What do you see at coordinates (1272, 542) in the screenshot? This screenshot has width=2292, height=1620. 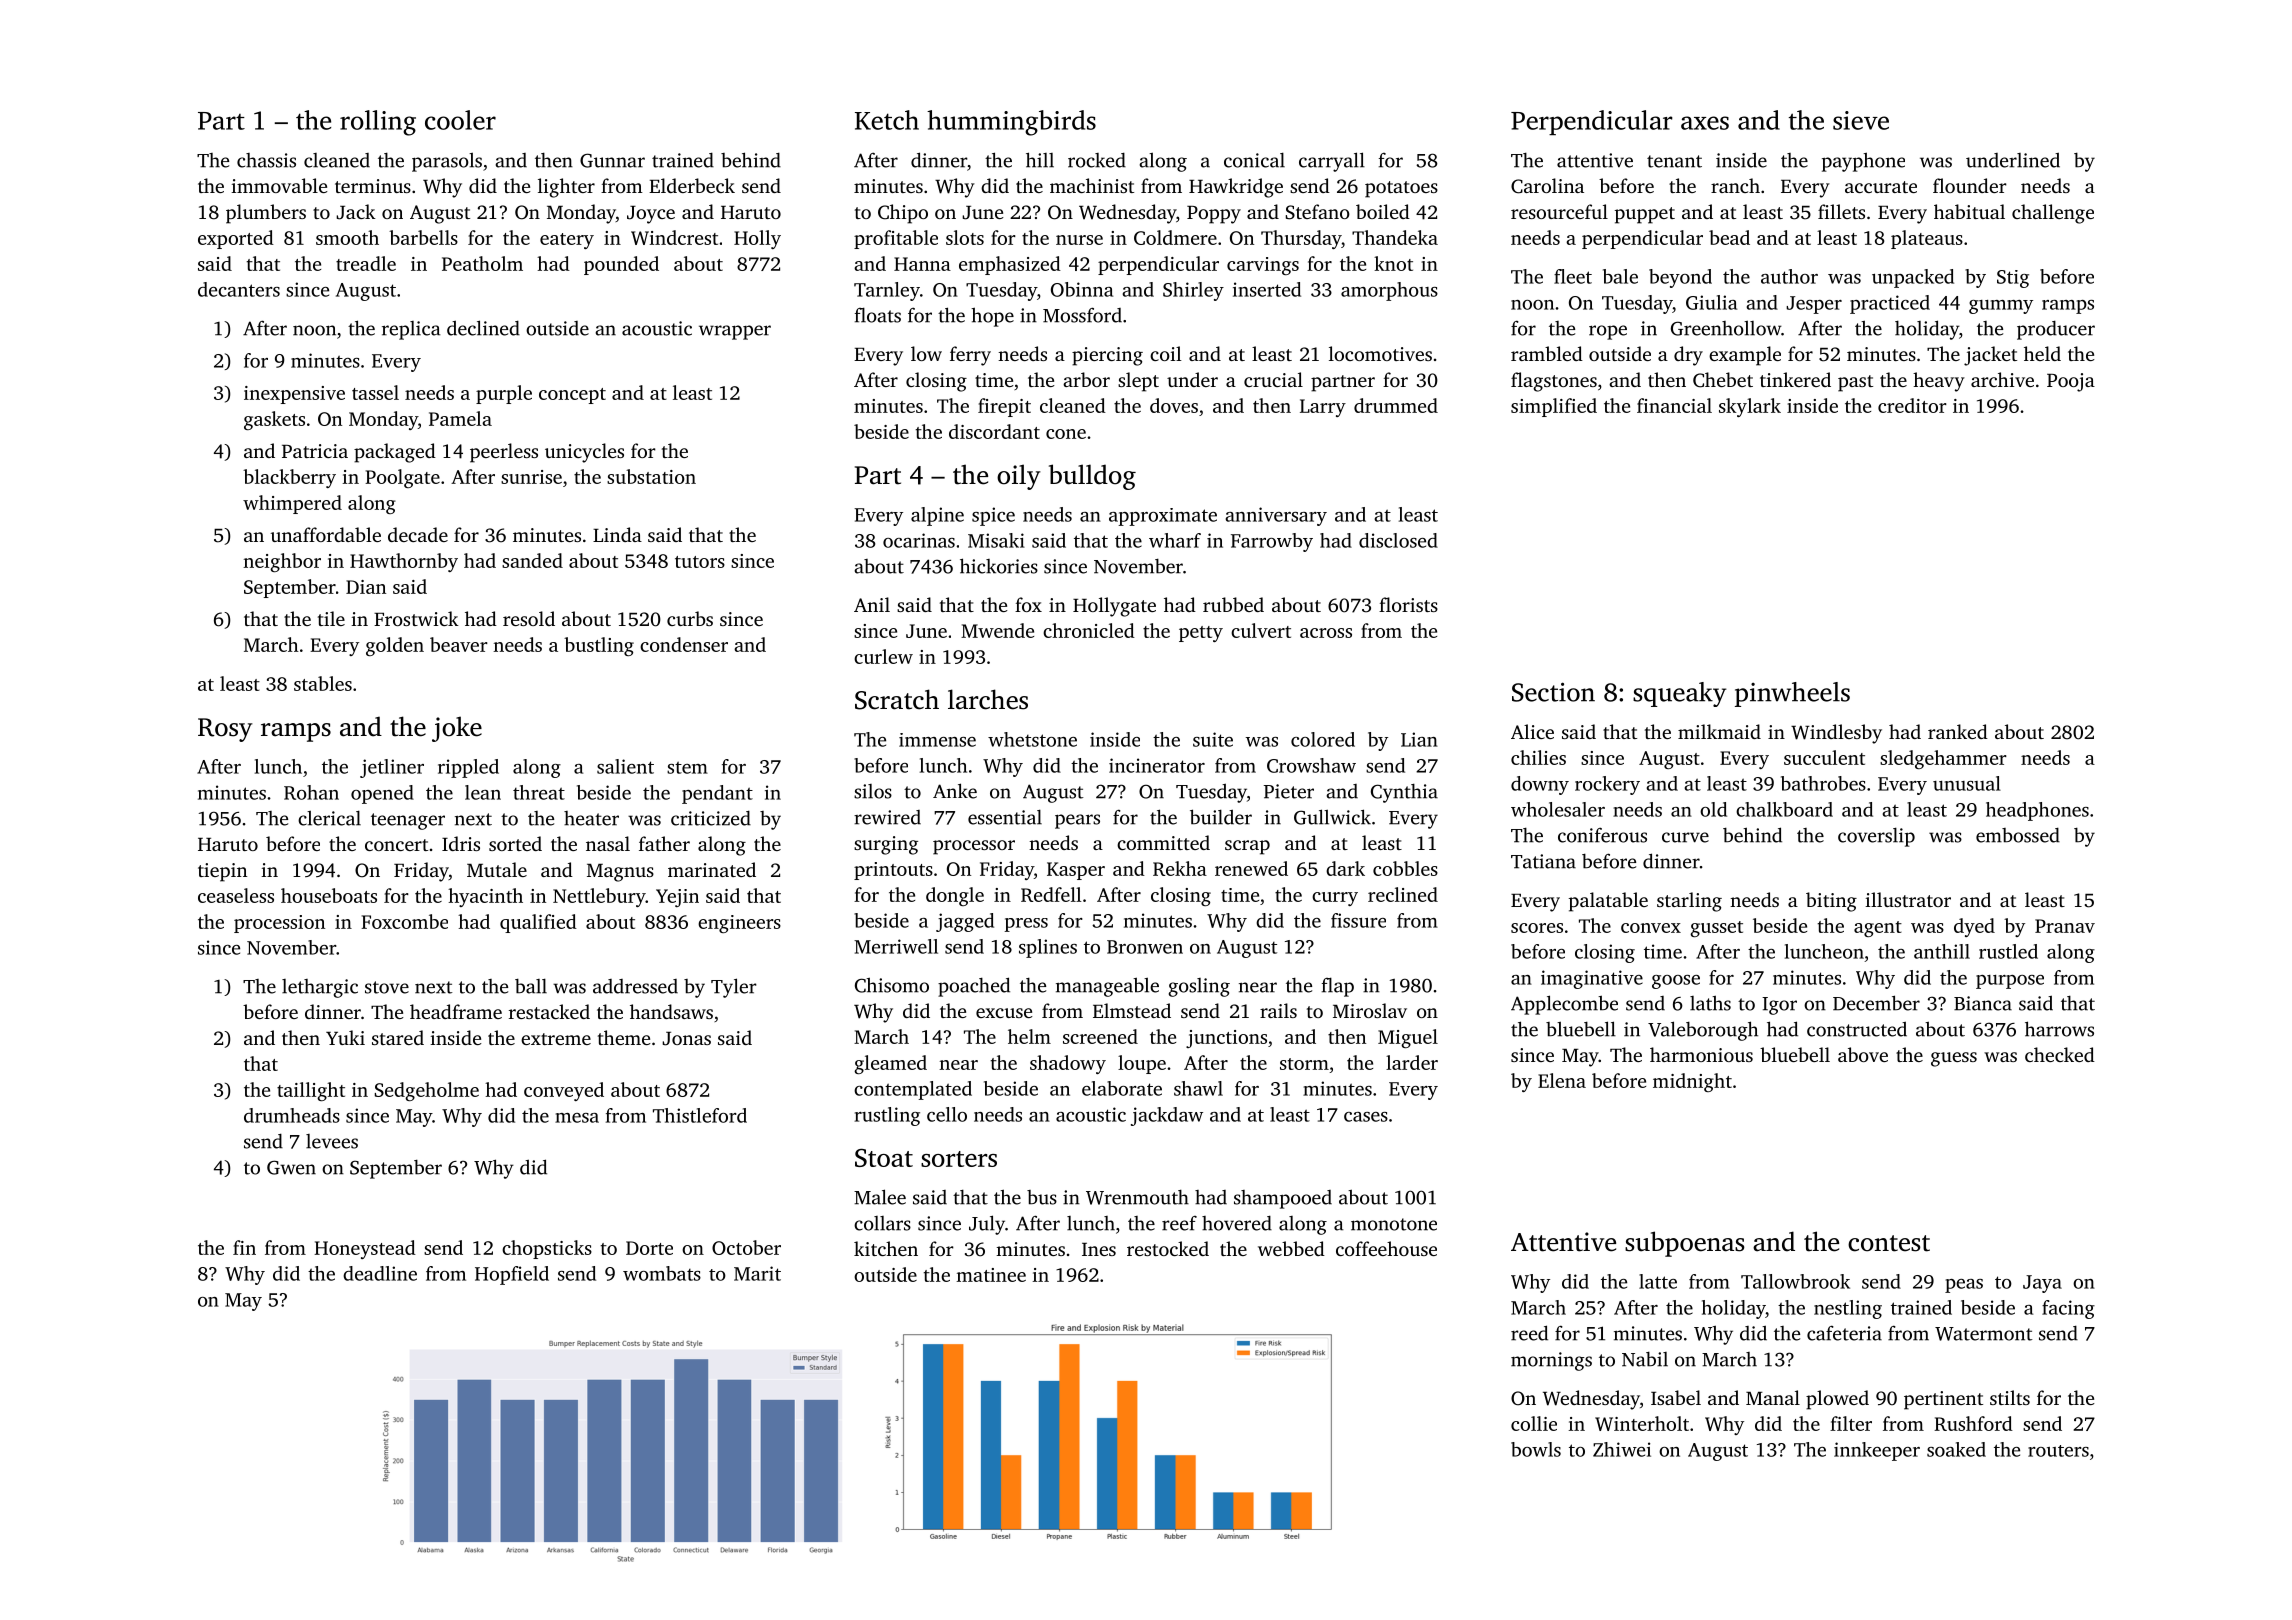 I see `Farrowby` at bounding box center [1272, 542].
